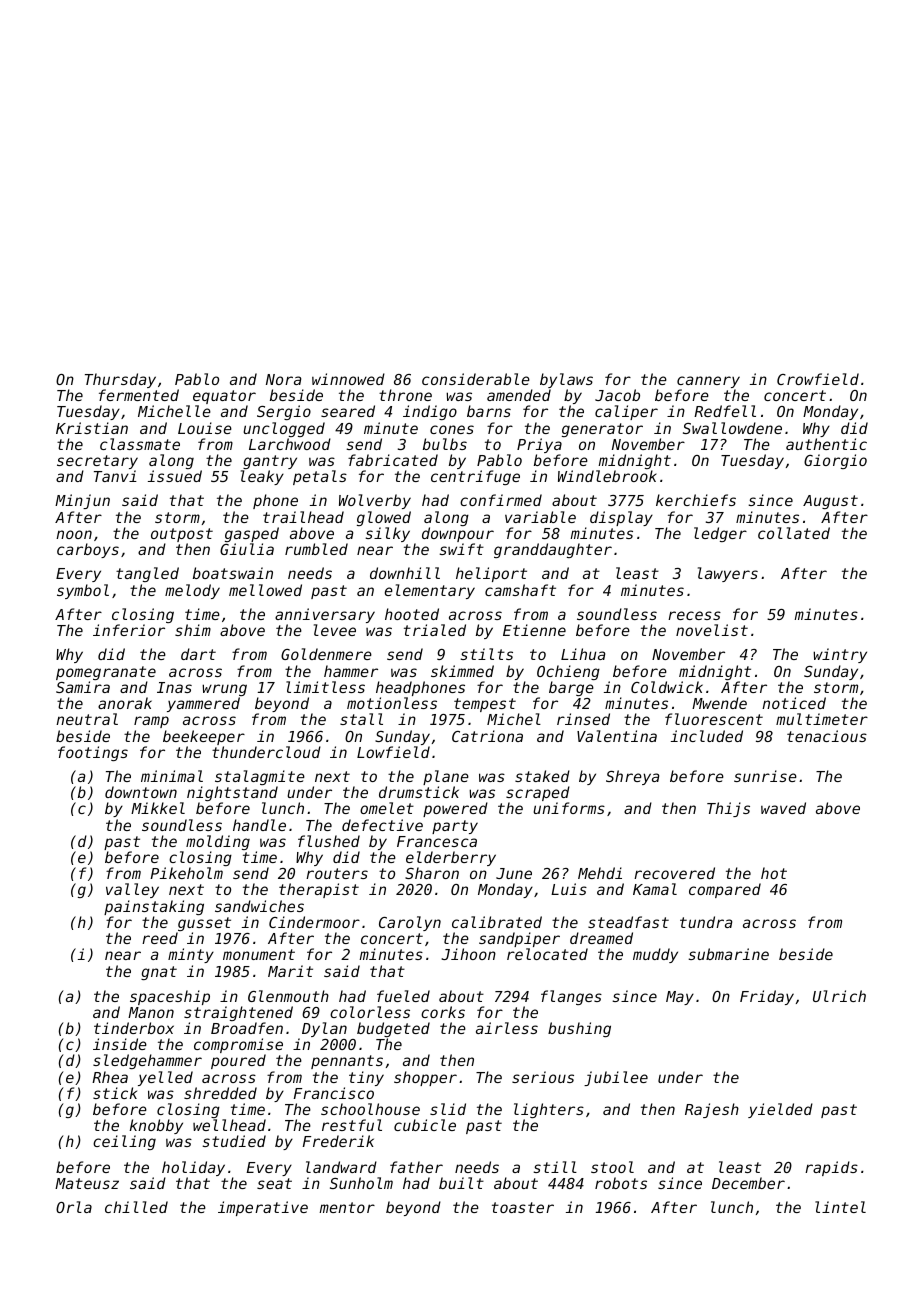 The width and height of the page is (924, 1308). Describe the element at coordinates (458, 534) in the page. I see `downpour` at that location.
